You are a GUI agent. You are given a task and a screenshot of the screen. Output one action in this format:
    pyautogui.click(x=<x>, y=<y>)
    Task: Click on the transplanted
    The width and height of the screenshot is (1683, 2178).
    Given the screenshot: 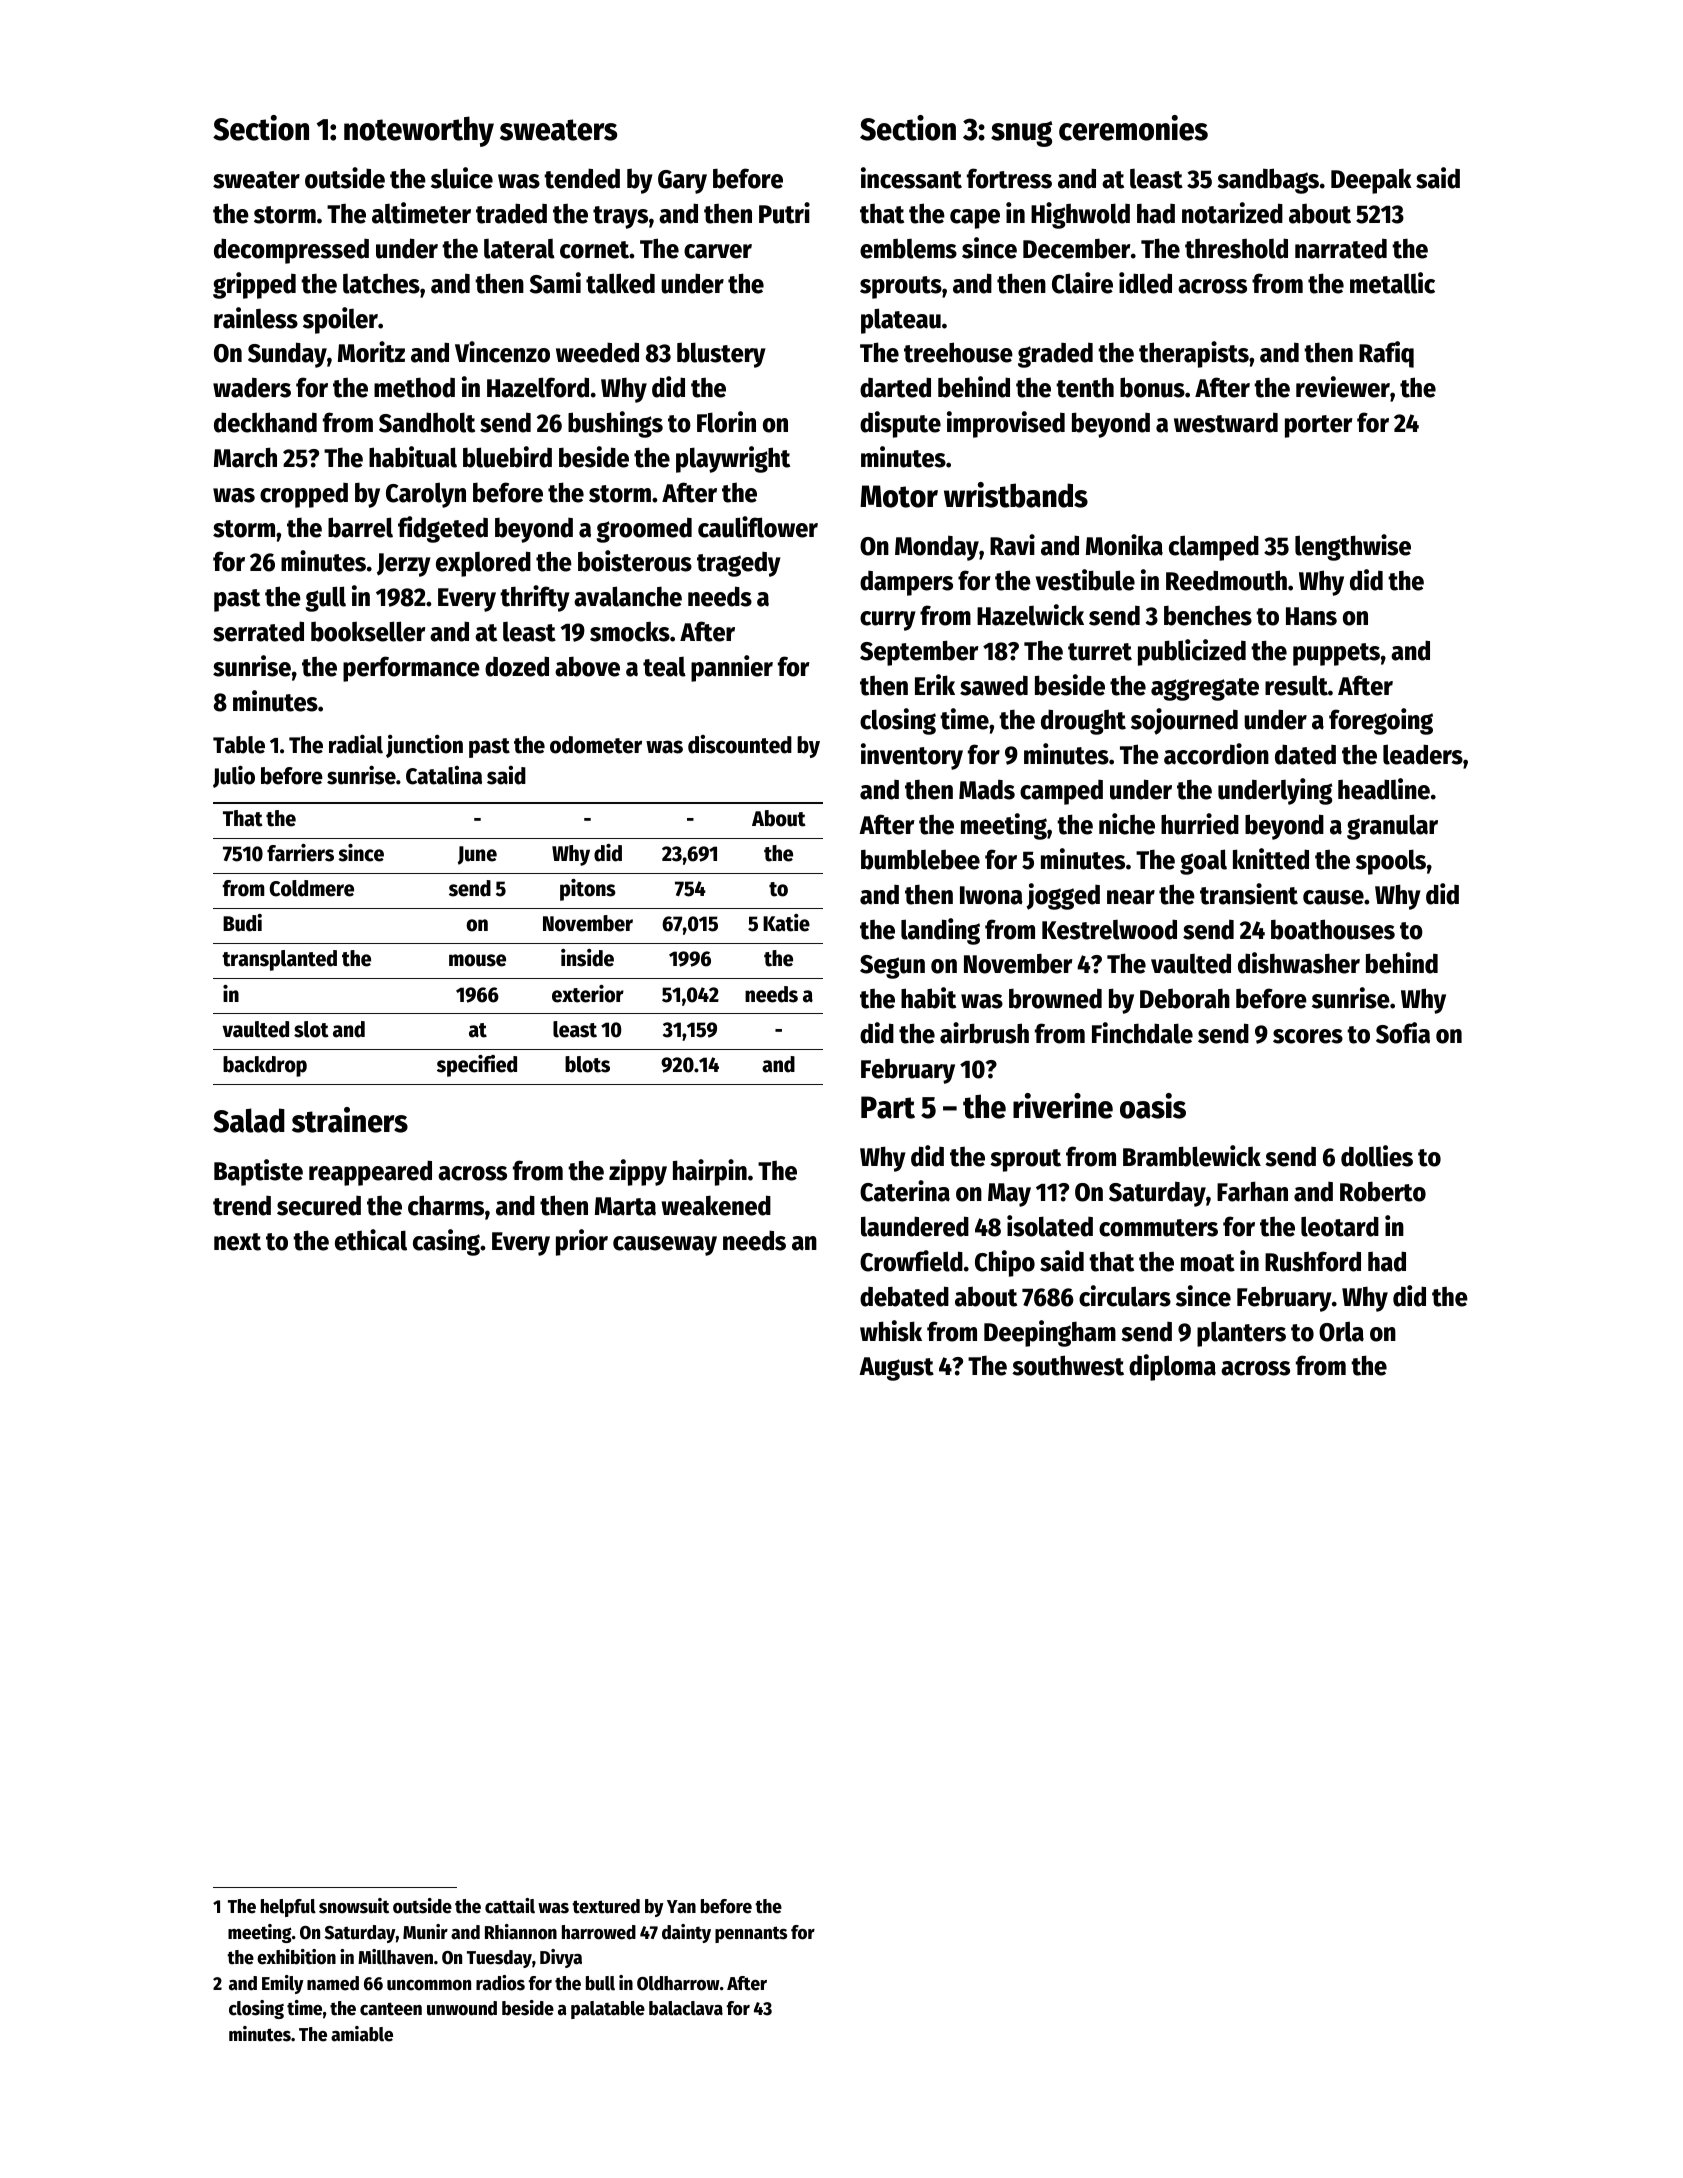 What is the action you would take?
    pyautogui.click(x=279, y=960)
